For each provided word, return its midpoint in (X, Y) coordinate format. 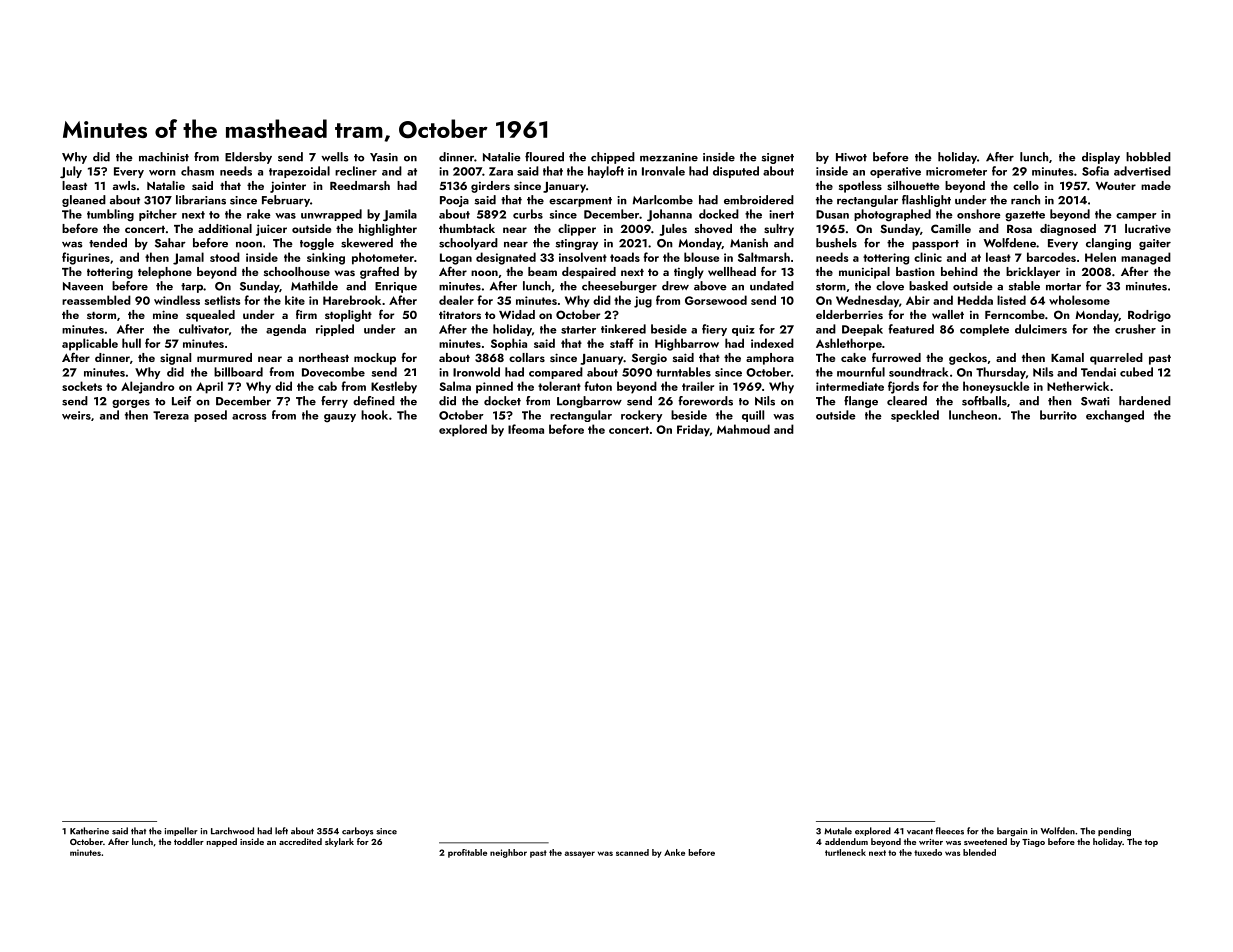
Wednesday (867, 301)
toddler (189, 841)
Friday (693, 430)
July (71, 172)
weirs (76, 415)
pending (1114, 832)
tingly (689, 273)
